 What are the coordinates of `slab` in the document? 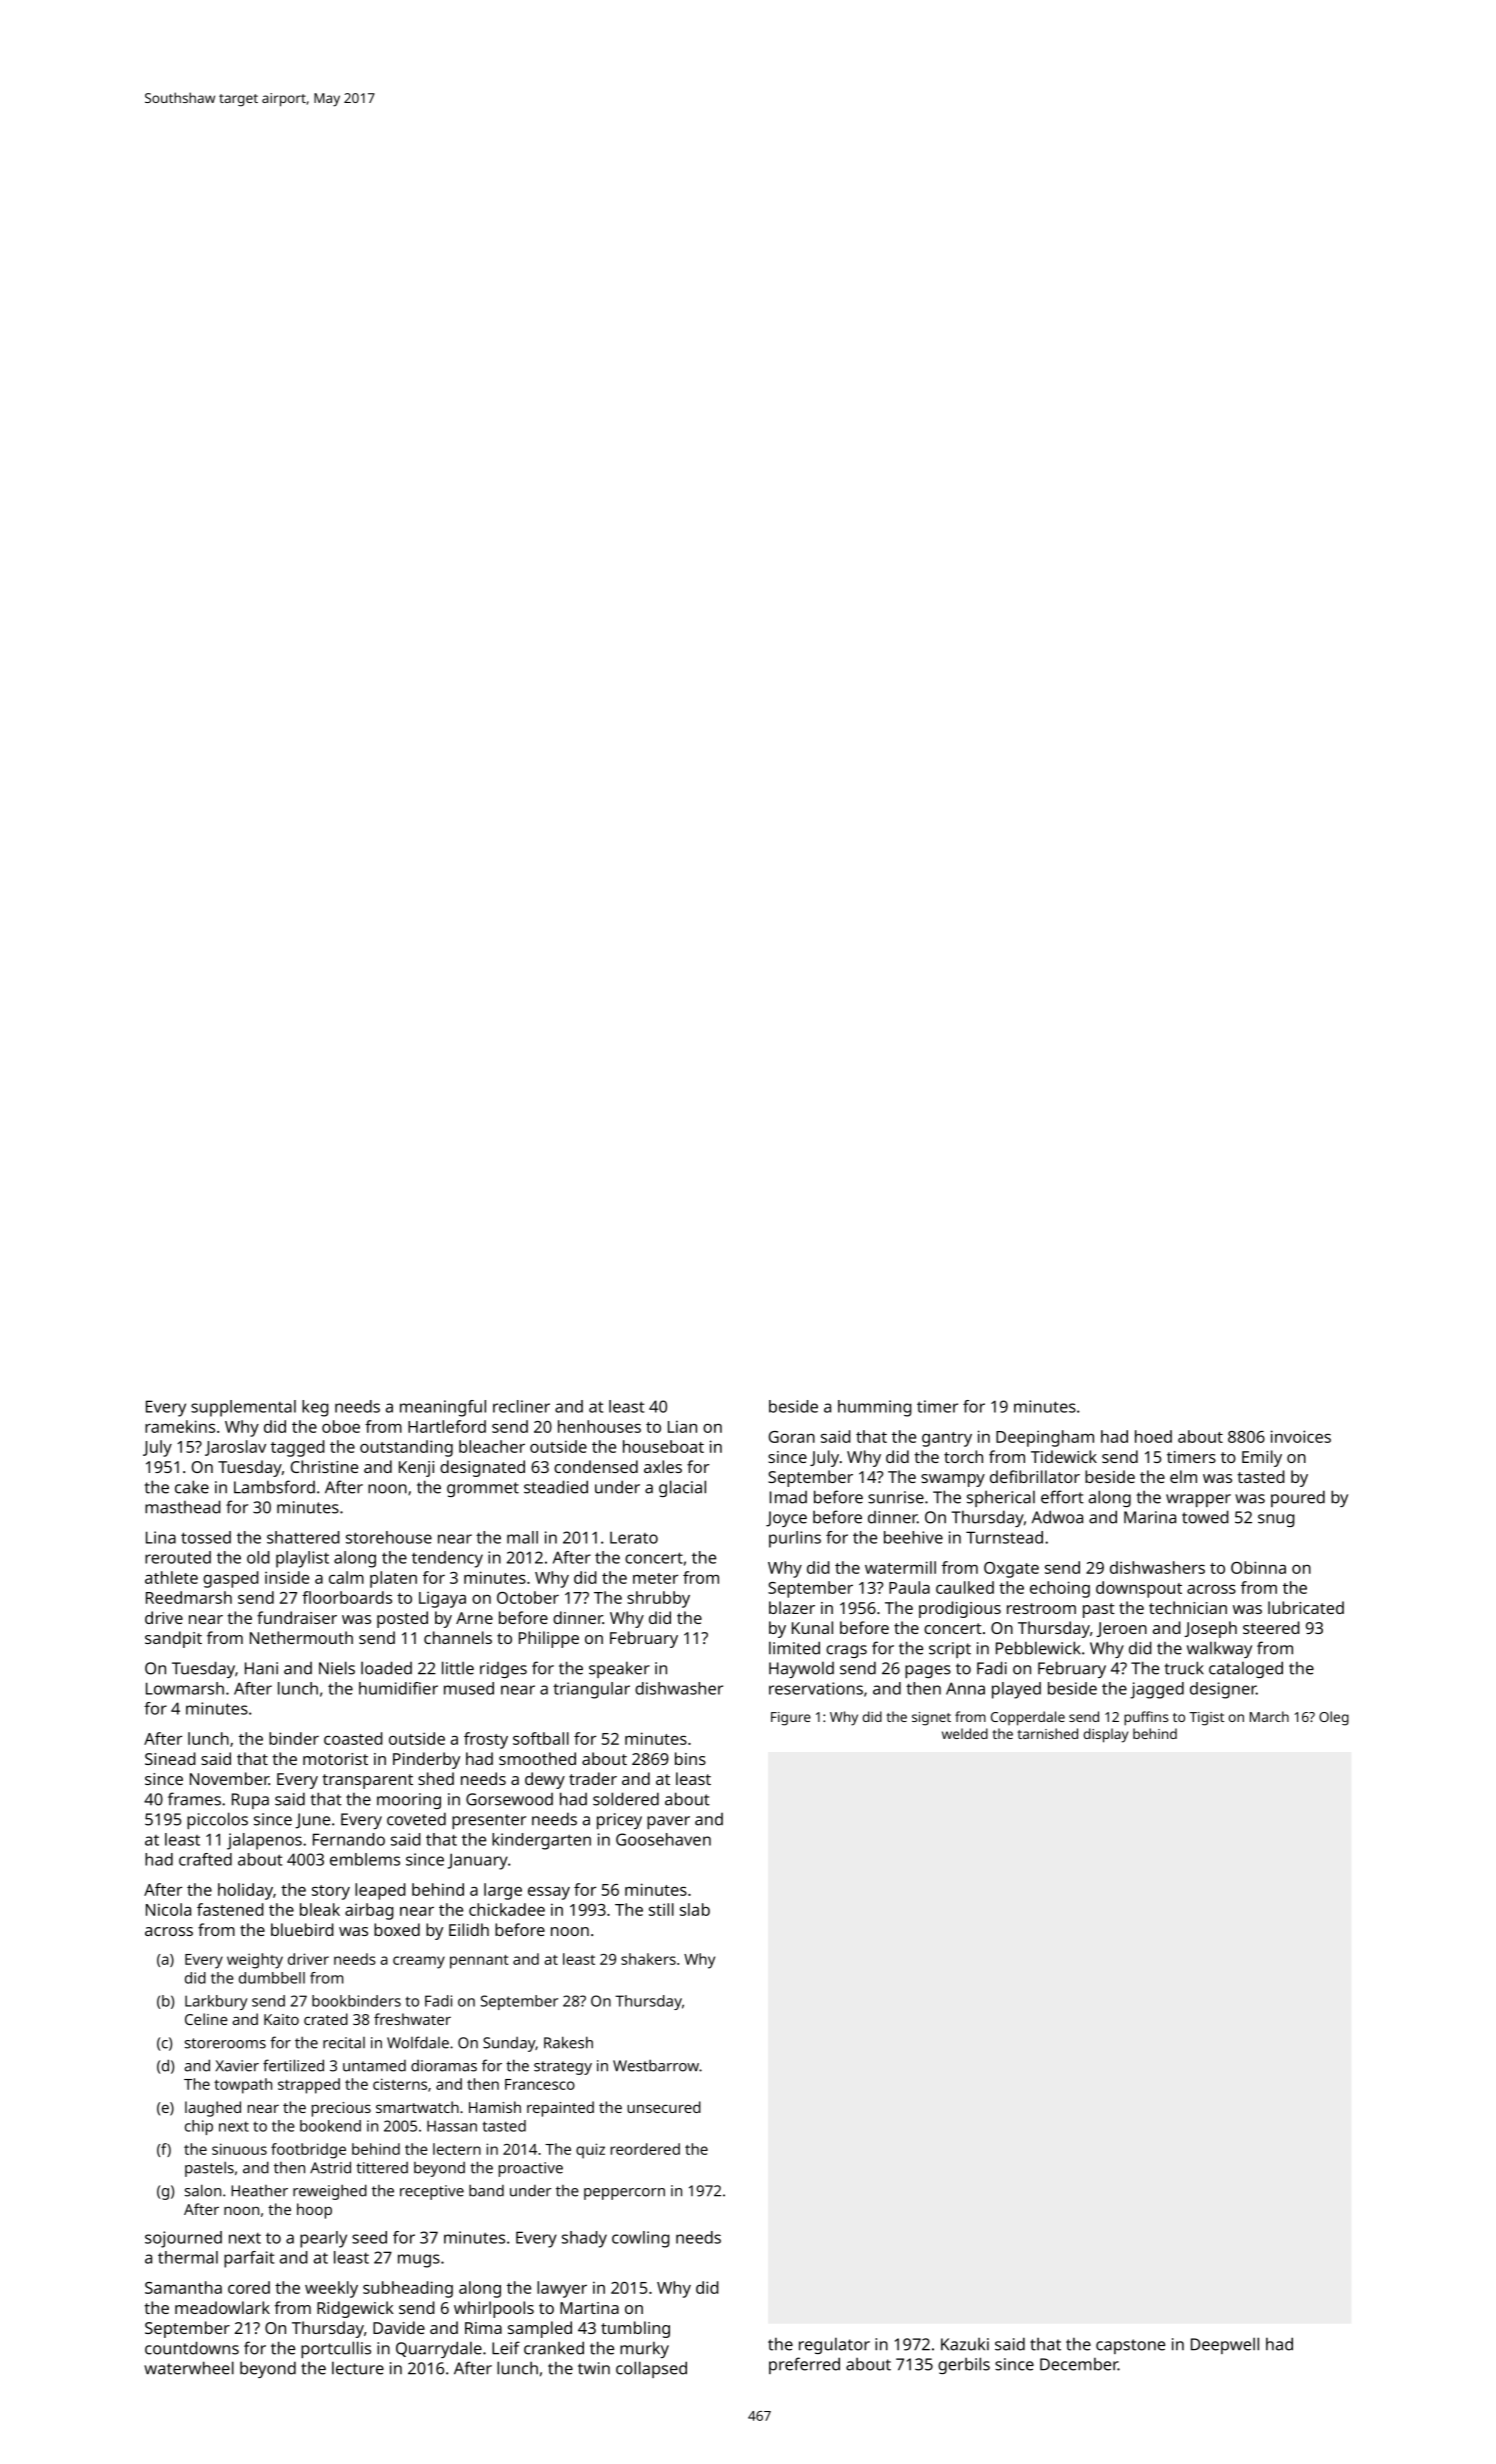 It's located at (695, 1909).
